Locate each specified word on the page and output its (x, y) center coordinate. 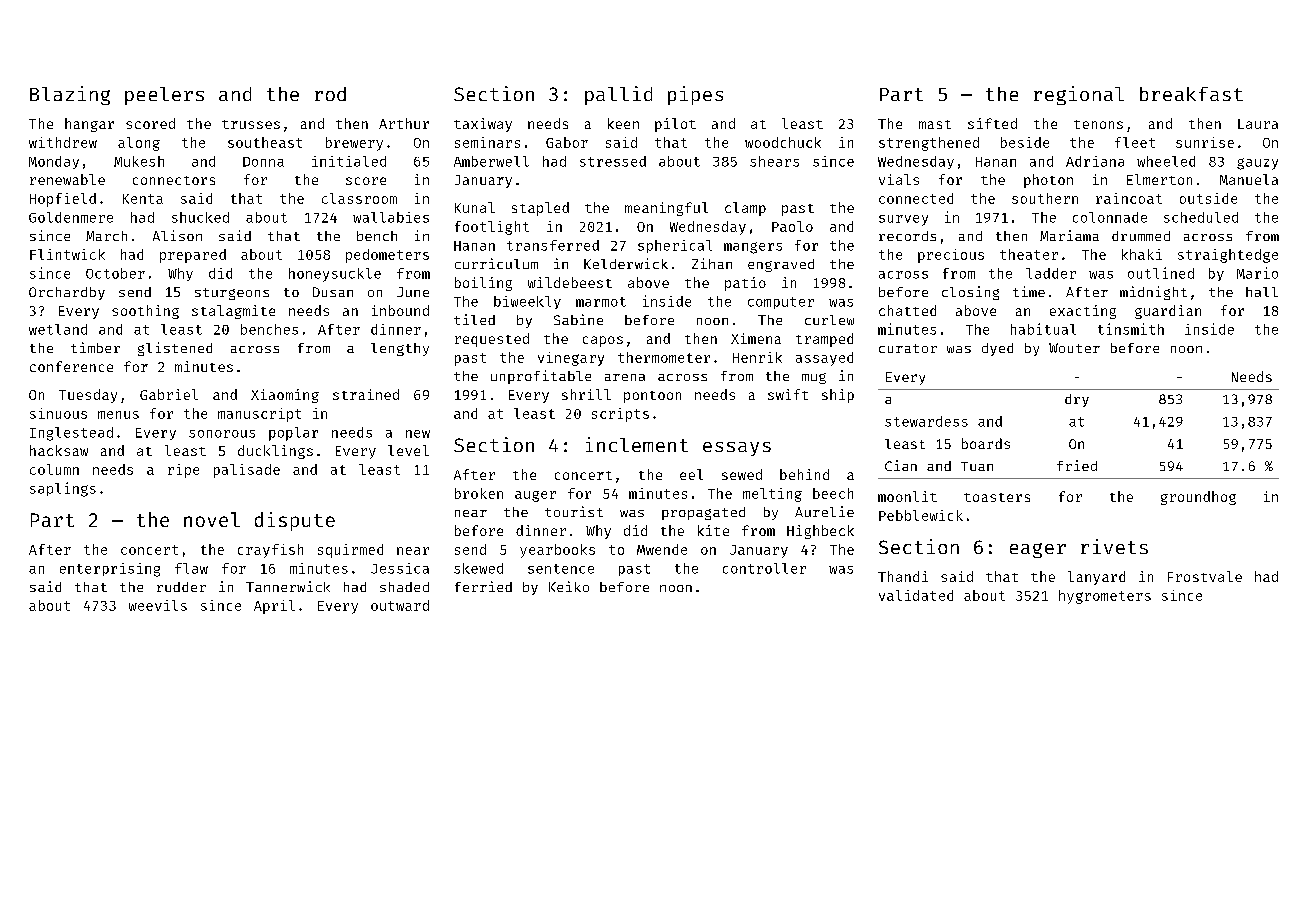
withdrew (63, 142)
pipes (695, 95)
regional (1079, 95)
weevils (158, 605)
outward (400, 605)
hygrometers (1105, 597)
